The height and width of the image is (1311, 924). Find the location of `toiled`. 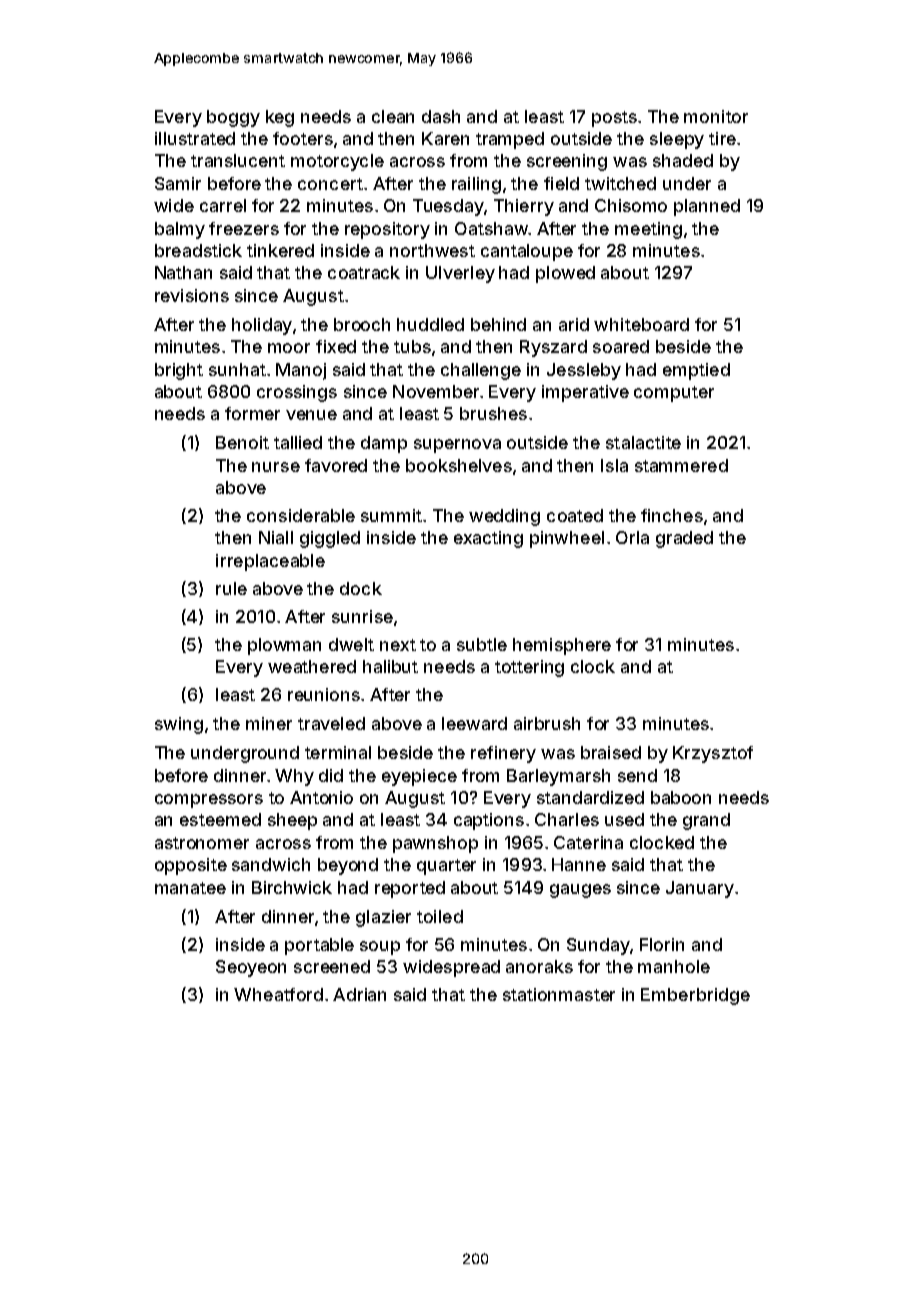

toiled is located at coordinates (440, 916).
